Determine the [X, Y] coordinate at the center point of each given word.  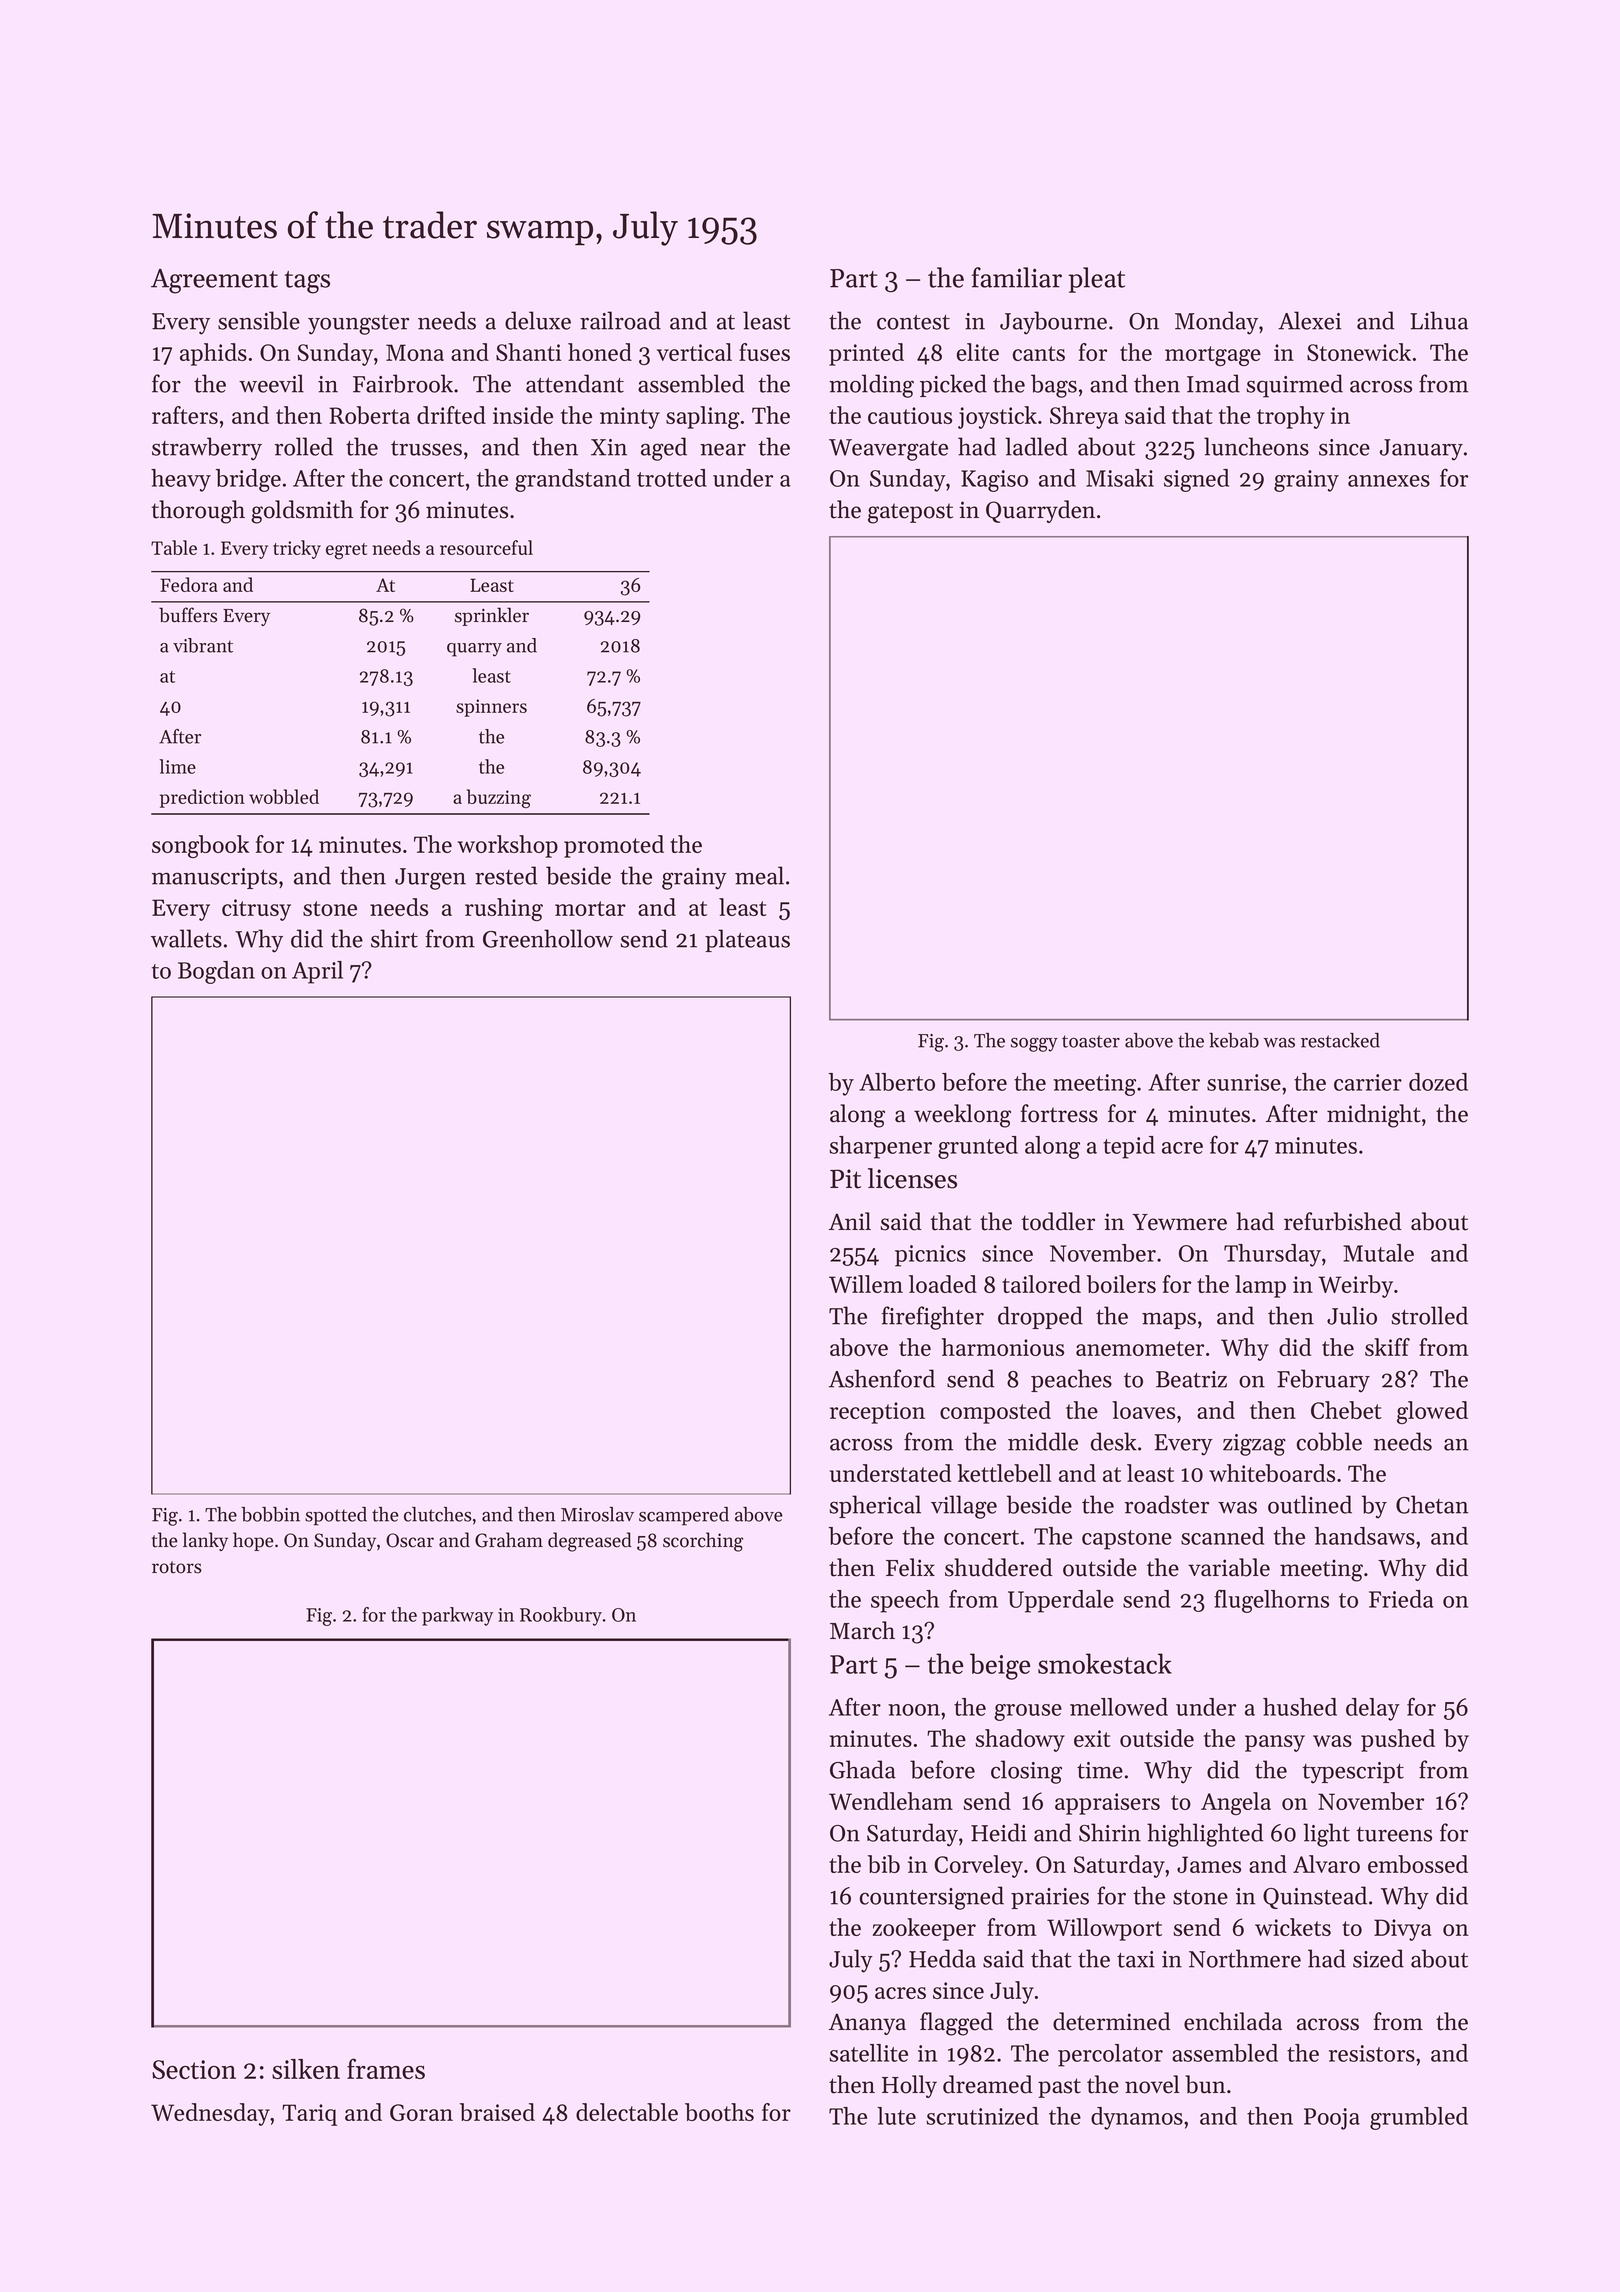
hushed [1300, 1707]
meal [759, 875]
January [1421, 450]
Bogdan [216, 972]
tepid [1129, 1147]
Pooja [1332, 2119]
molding [871, 386]
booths [719, 2112]
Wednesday [210, 2114]
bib [884, 1864]
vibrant [203, 645]
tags [307, 282]
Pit [845, 1179]
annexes [1389, 481]
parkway [457, 1616]
